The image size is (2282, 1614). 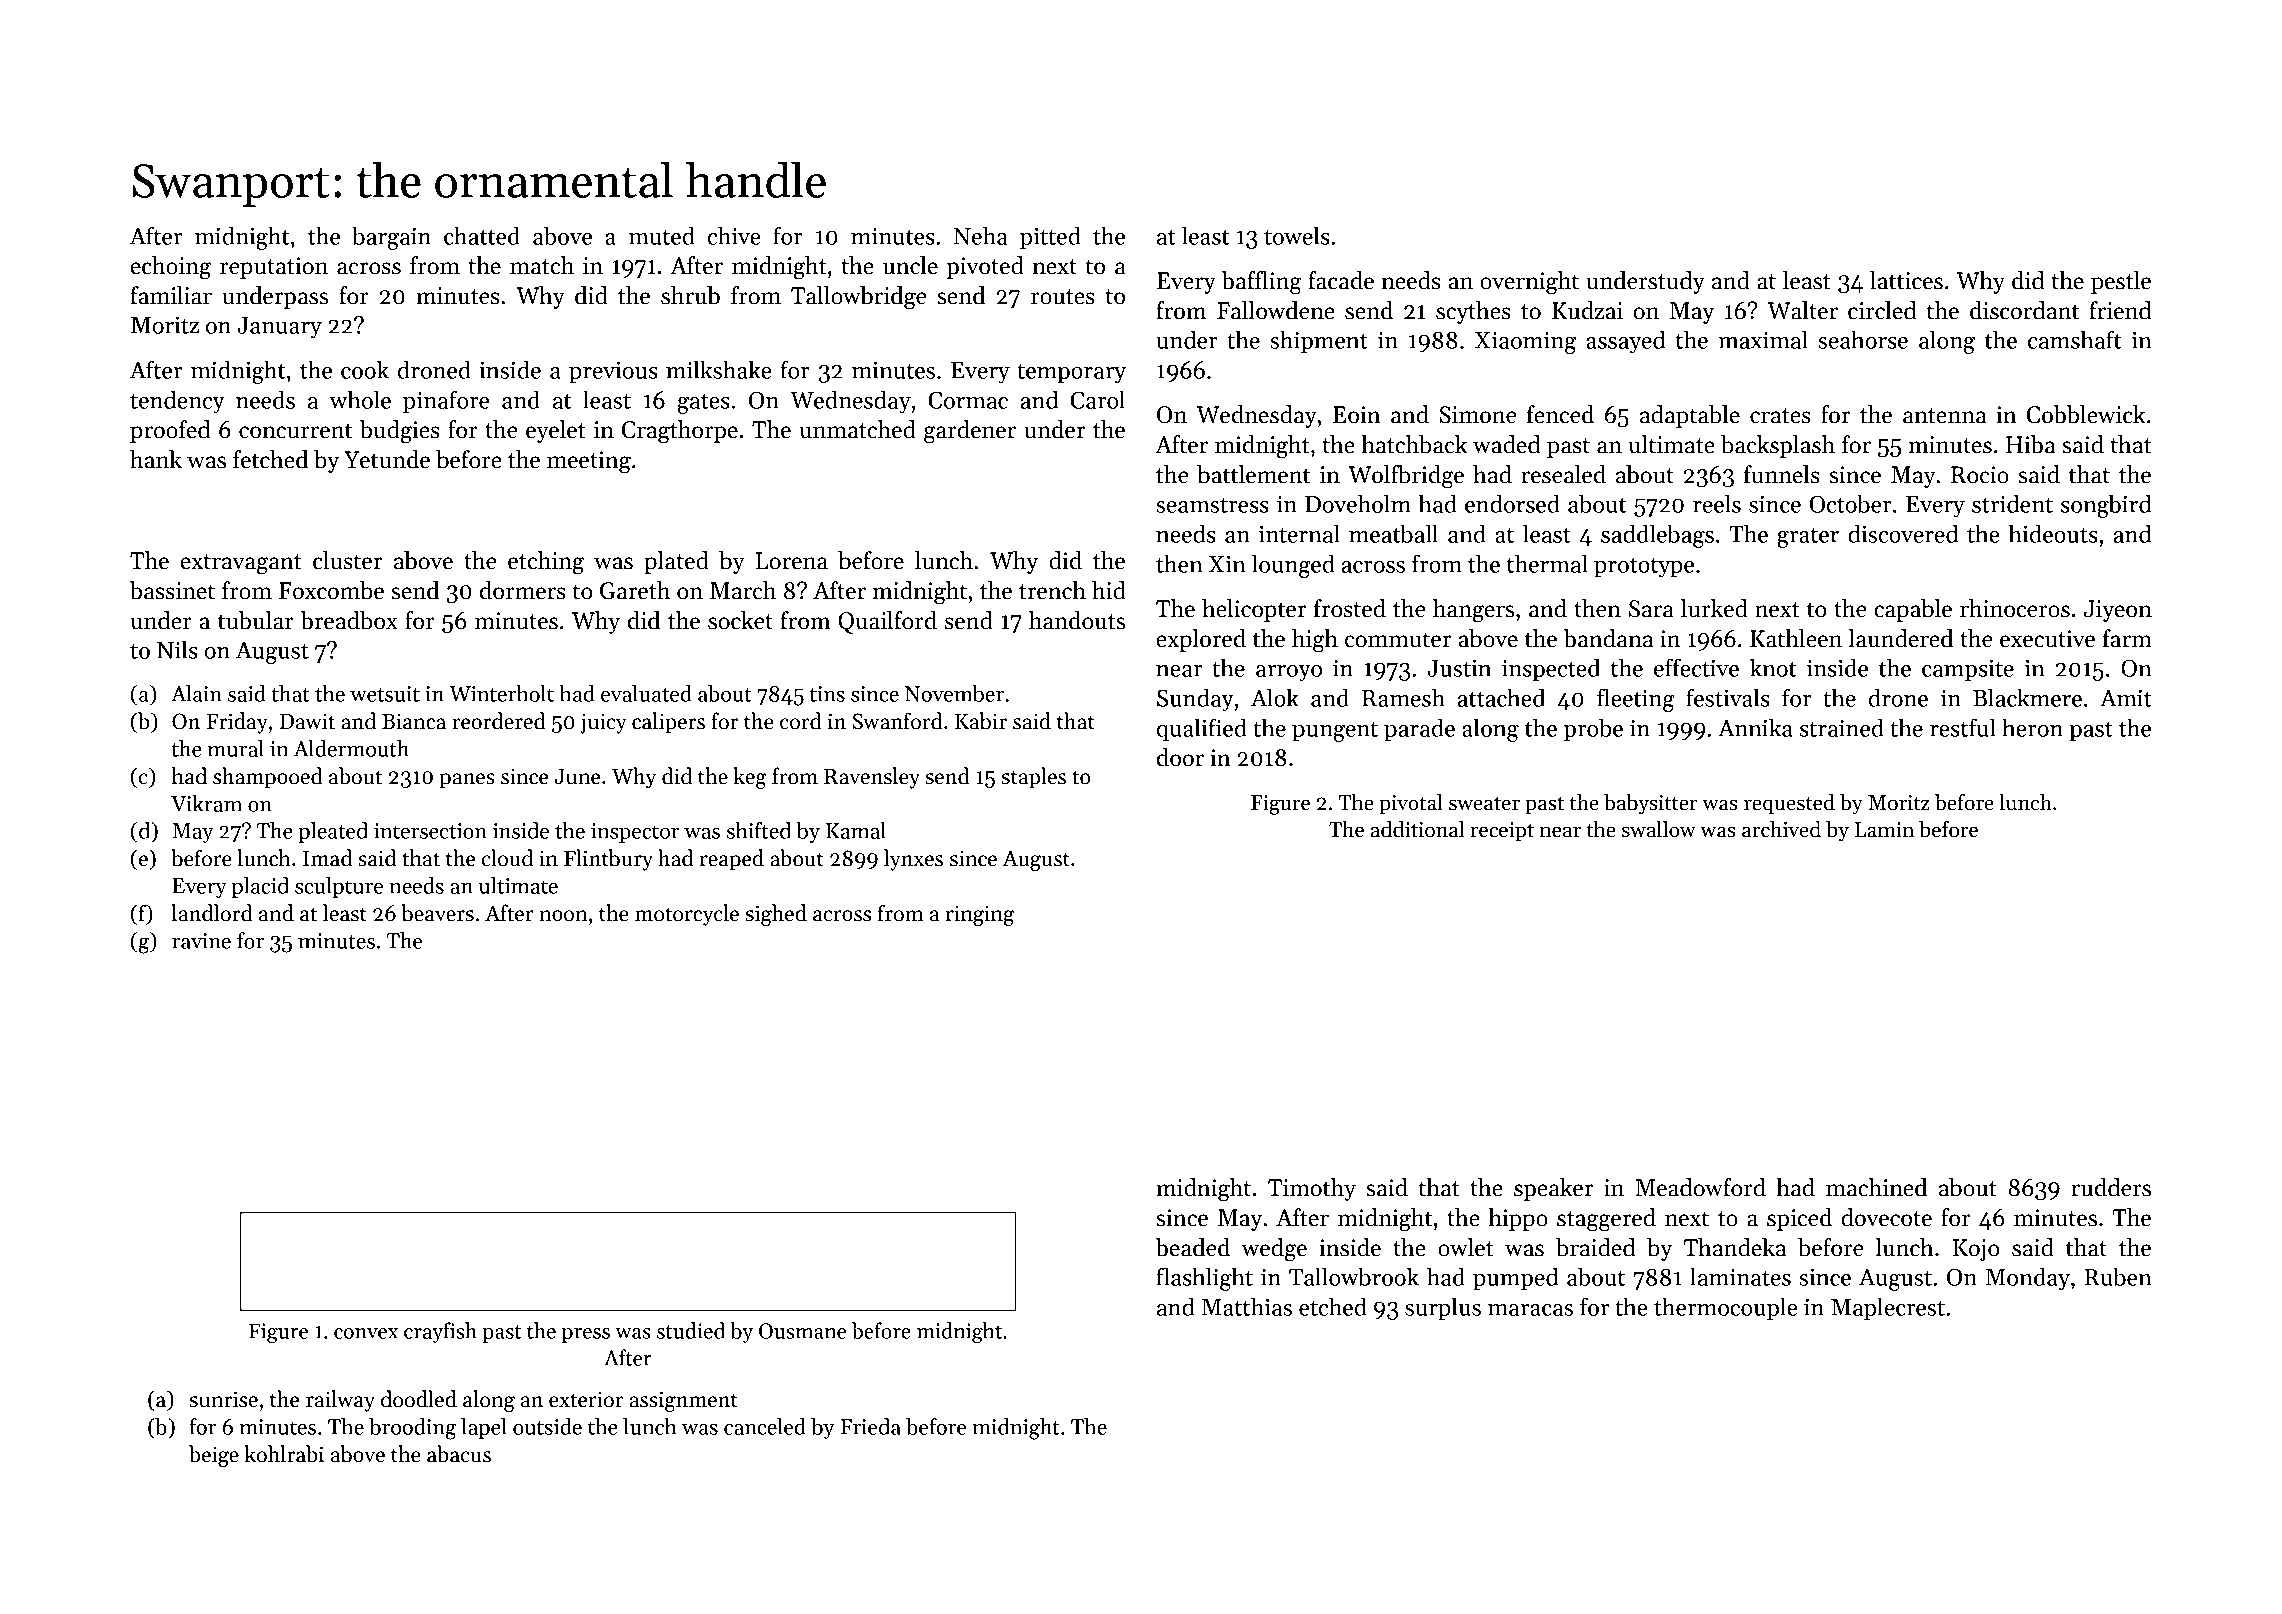 I want to click on Frieda, so click(x=870, y=1426).
